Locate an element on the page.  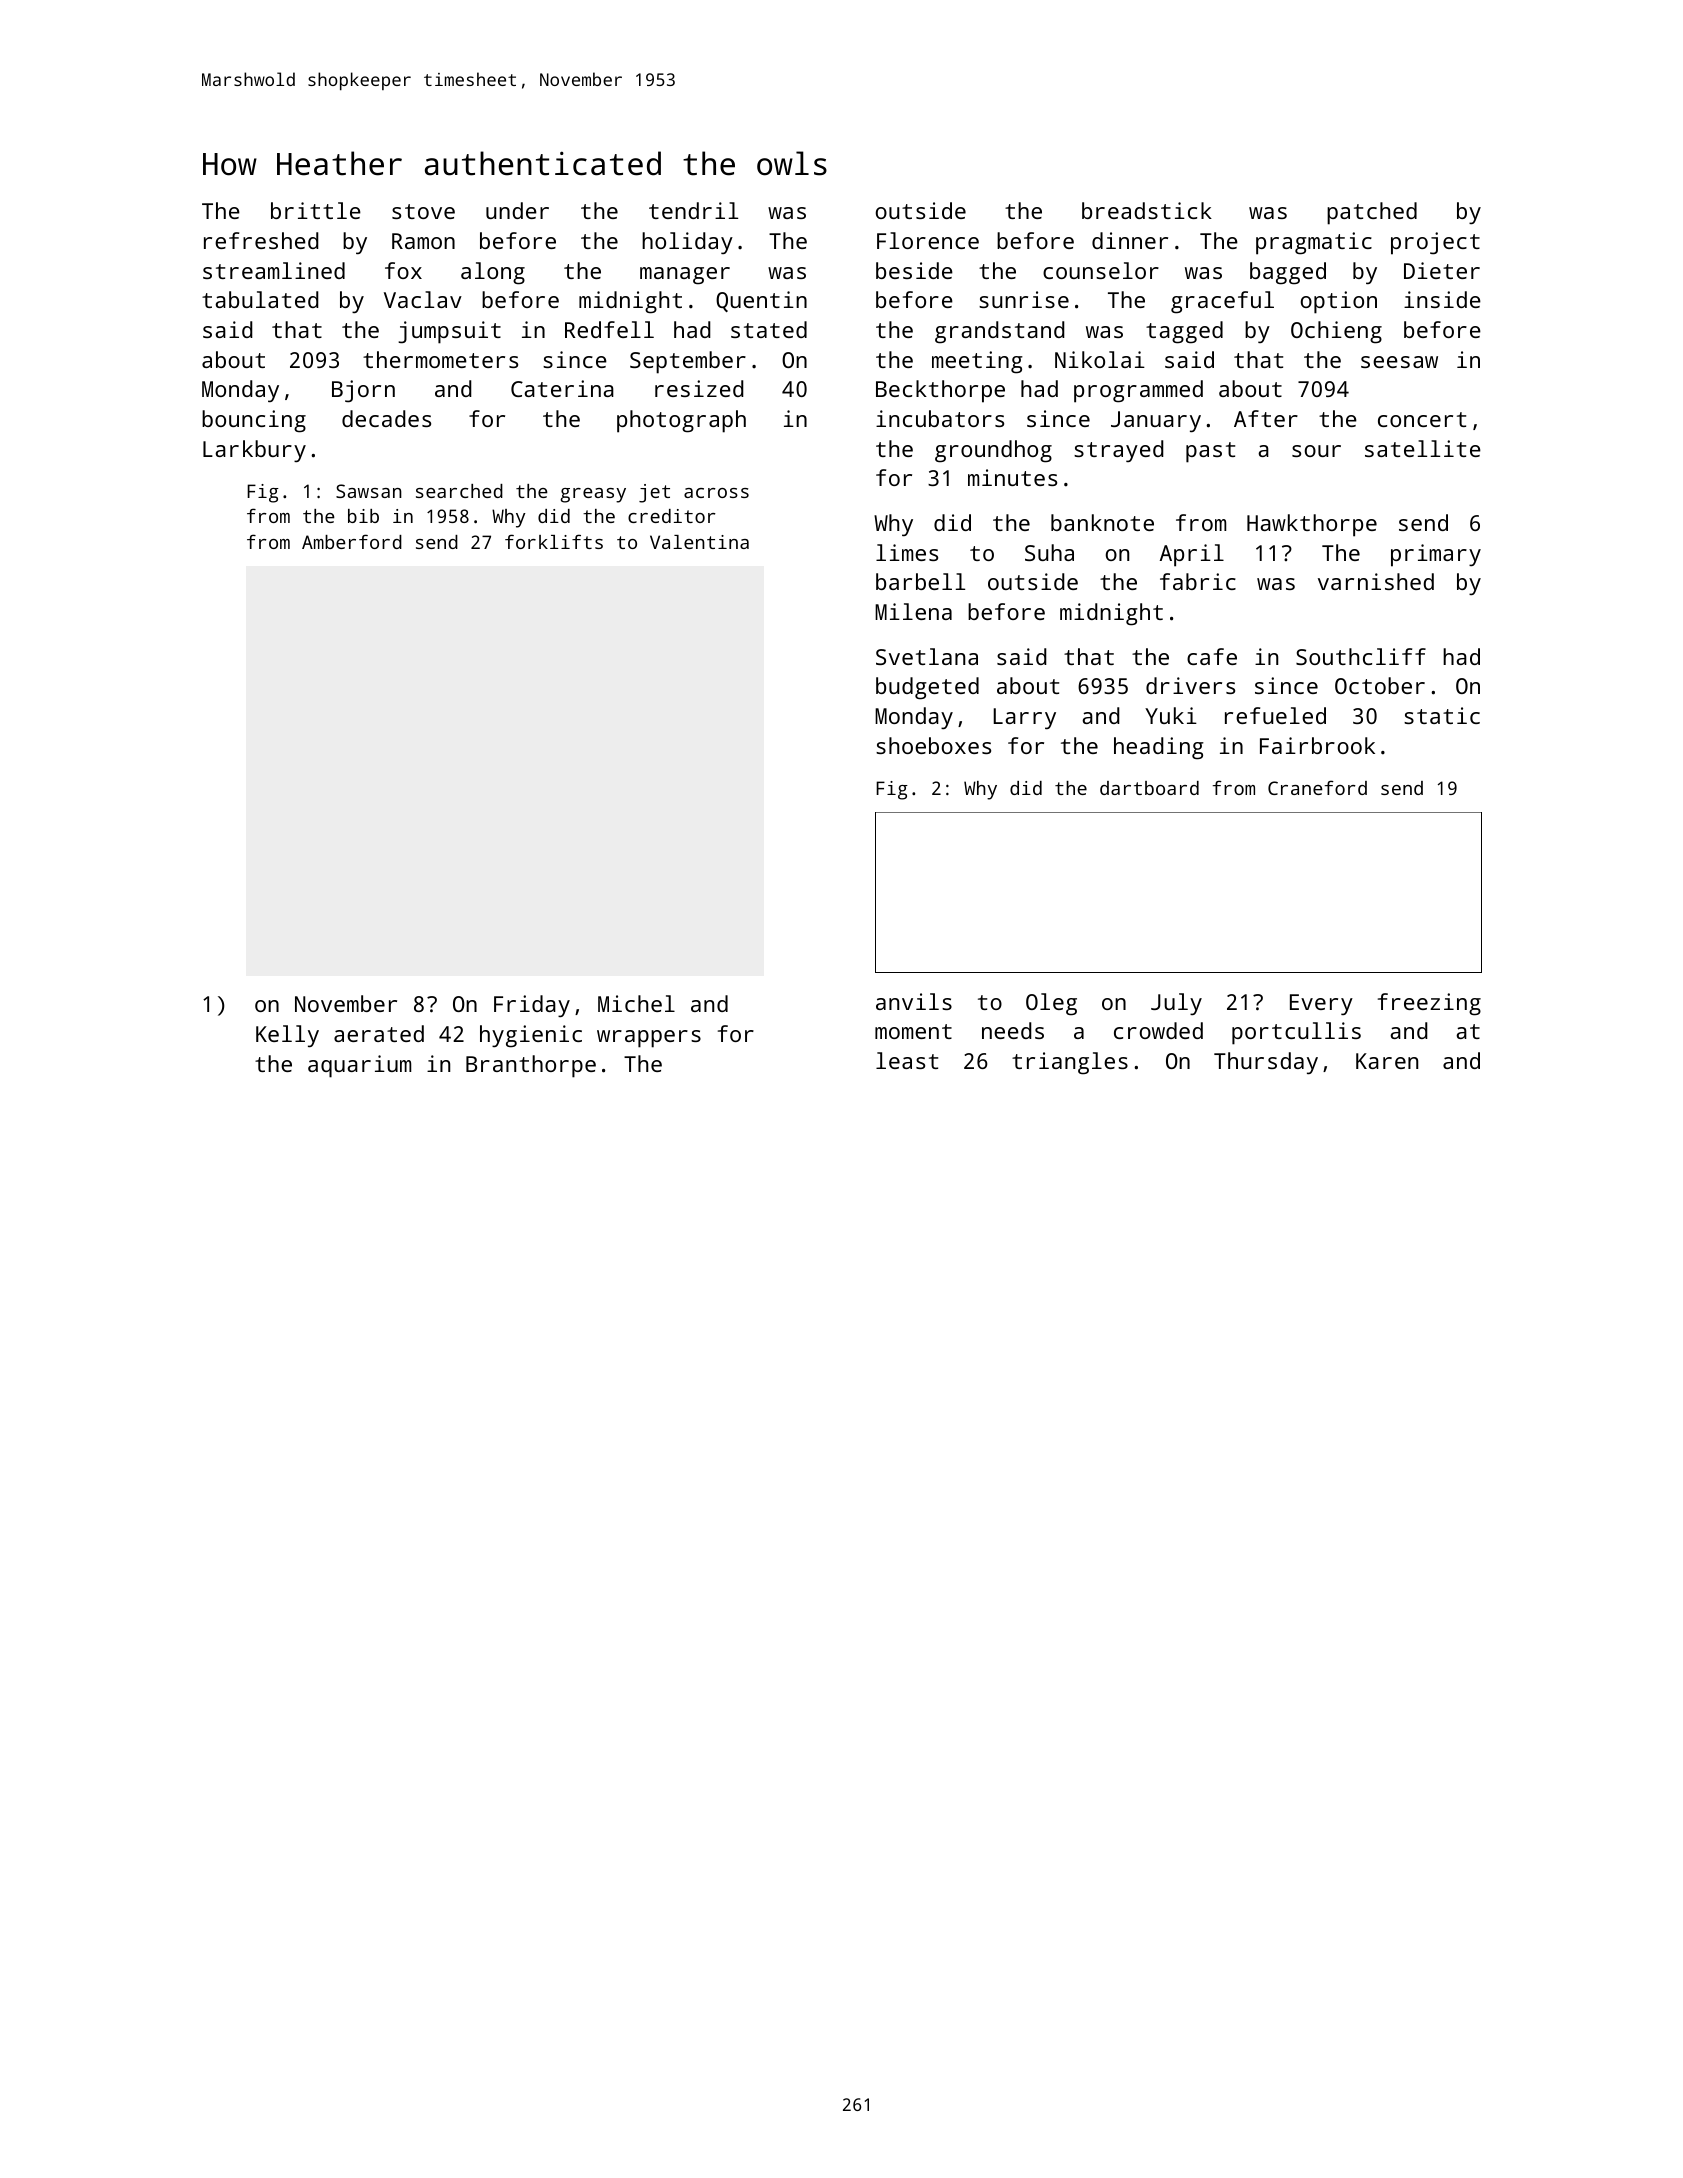
beside is located at coordinates (914, 270).
